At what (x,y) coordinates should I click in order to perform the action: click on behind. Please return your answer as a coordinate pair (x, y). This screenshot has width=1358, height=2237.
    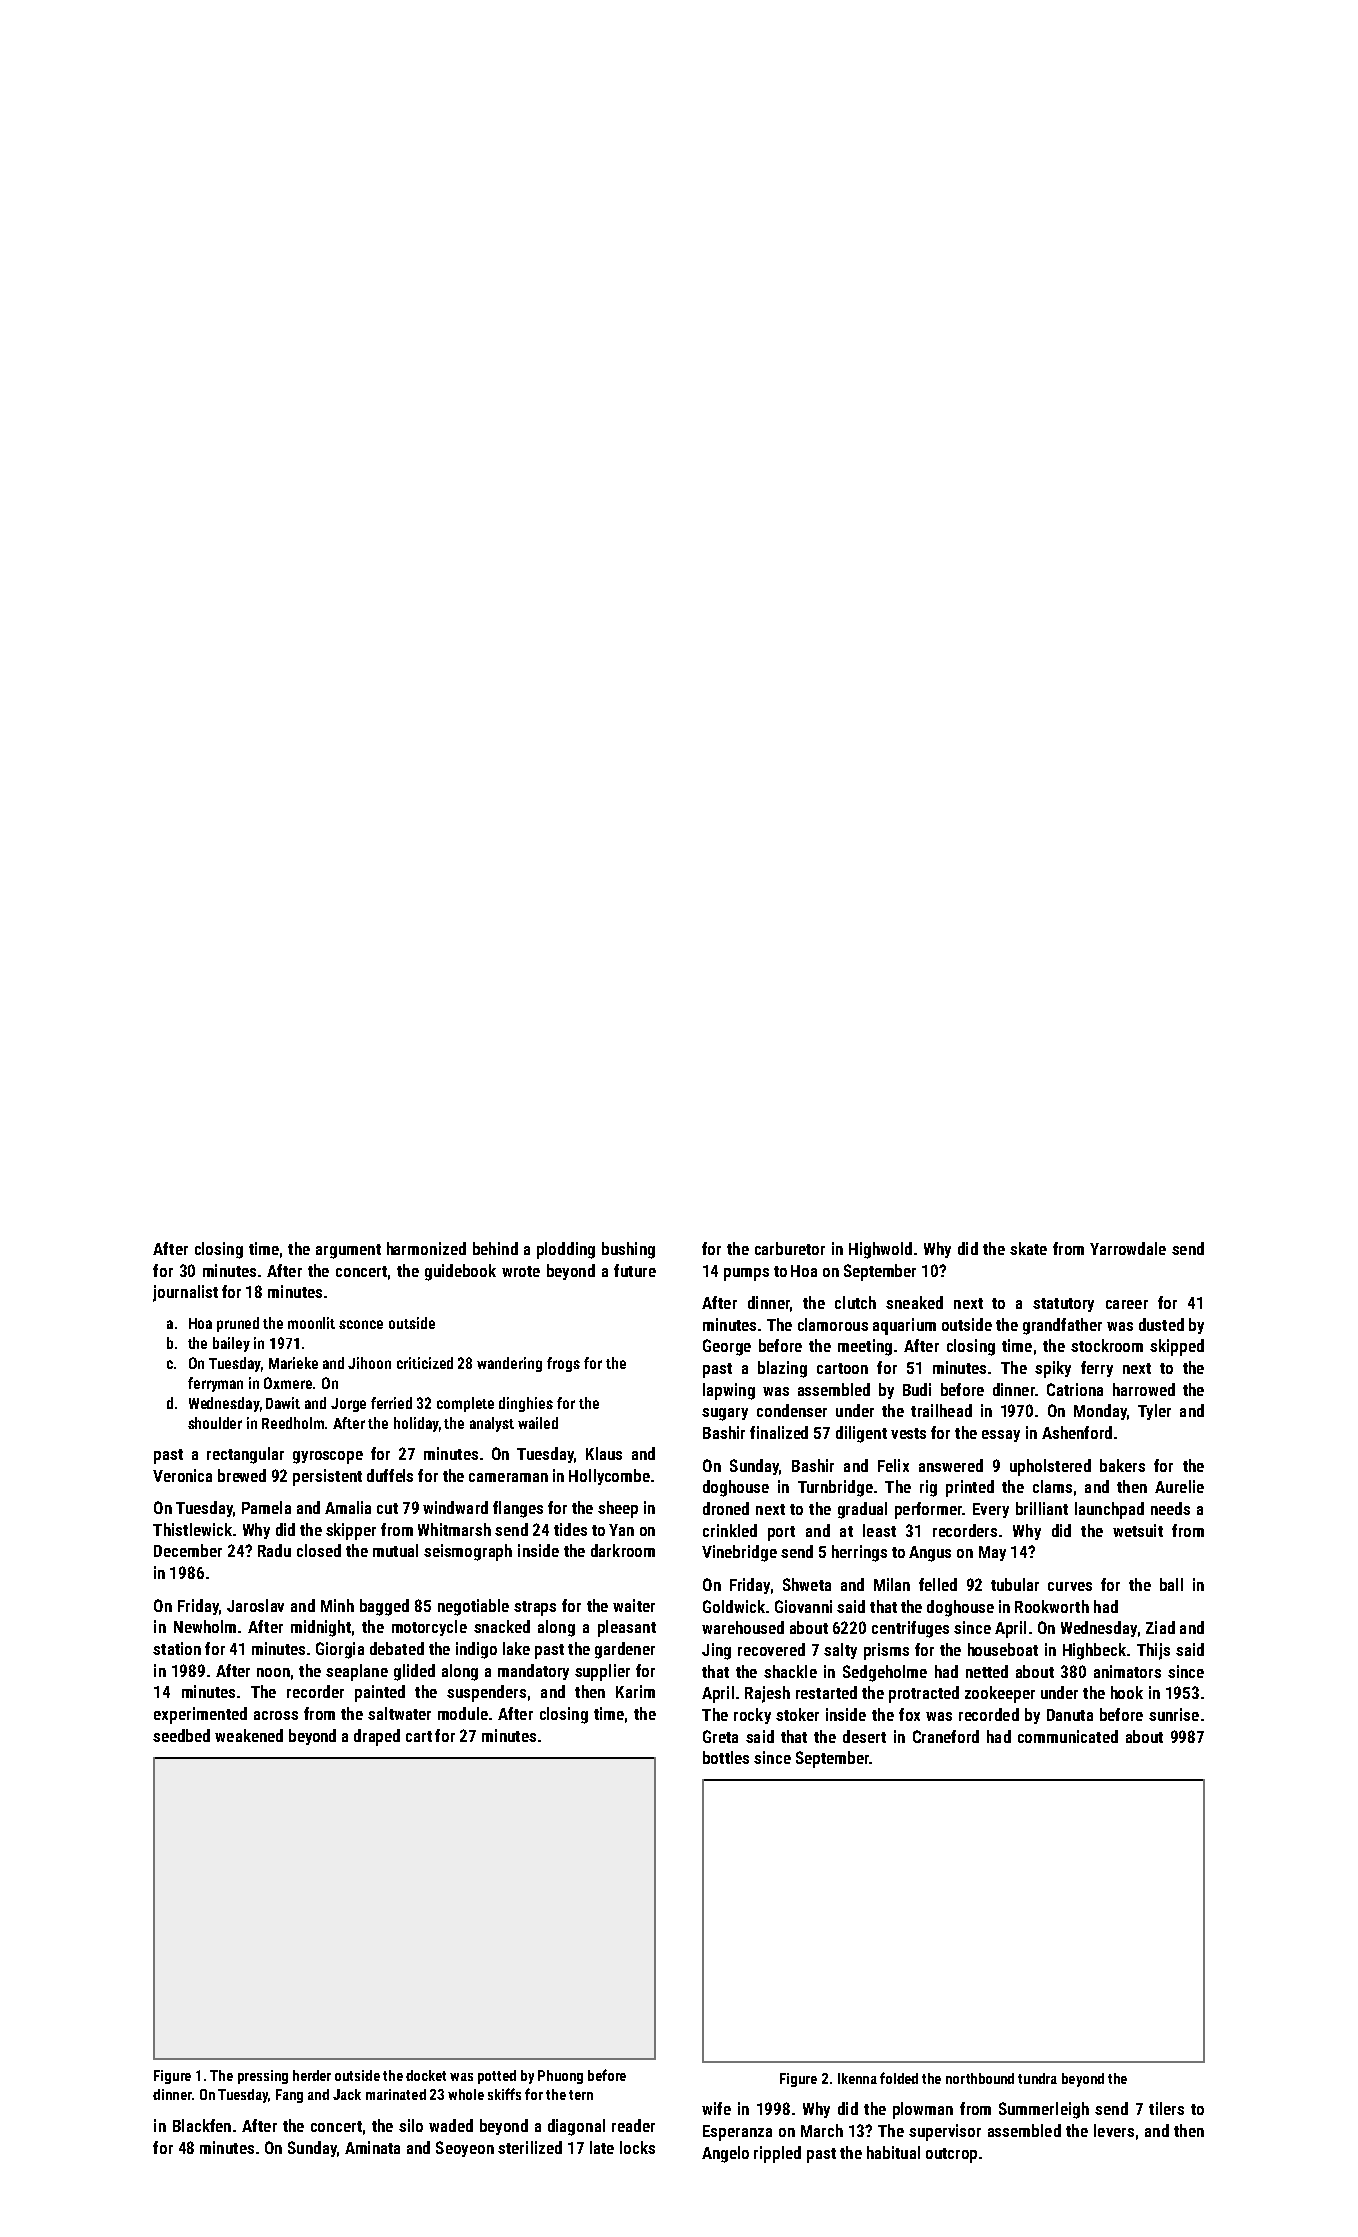
    Looking at the image, I should click on (495, 1248).
